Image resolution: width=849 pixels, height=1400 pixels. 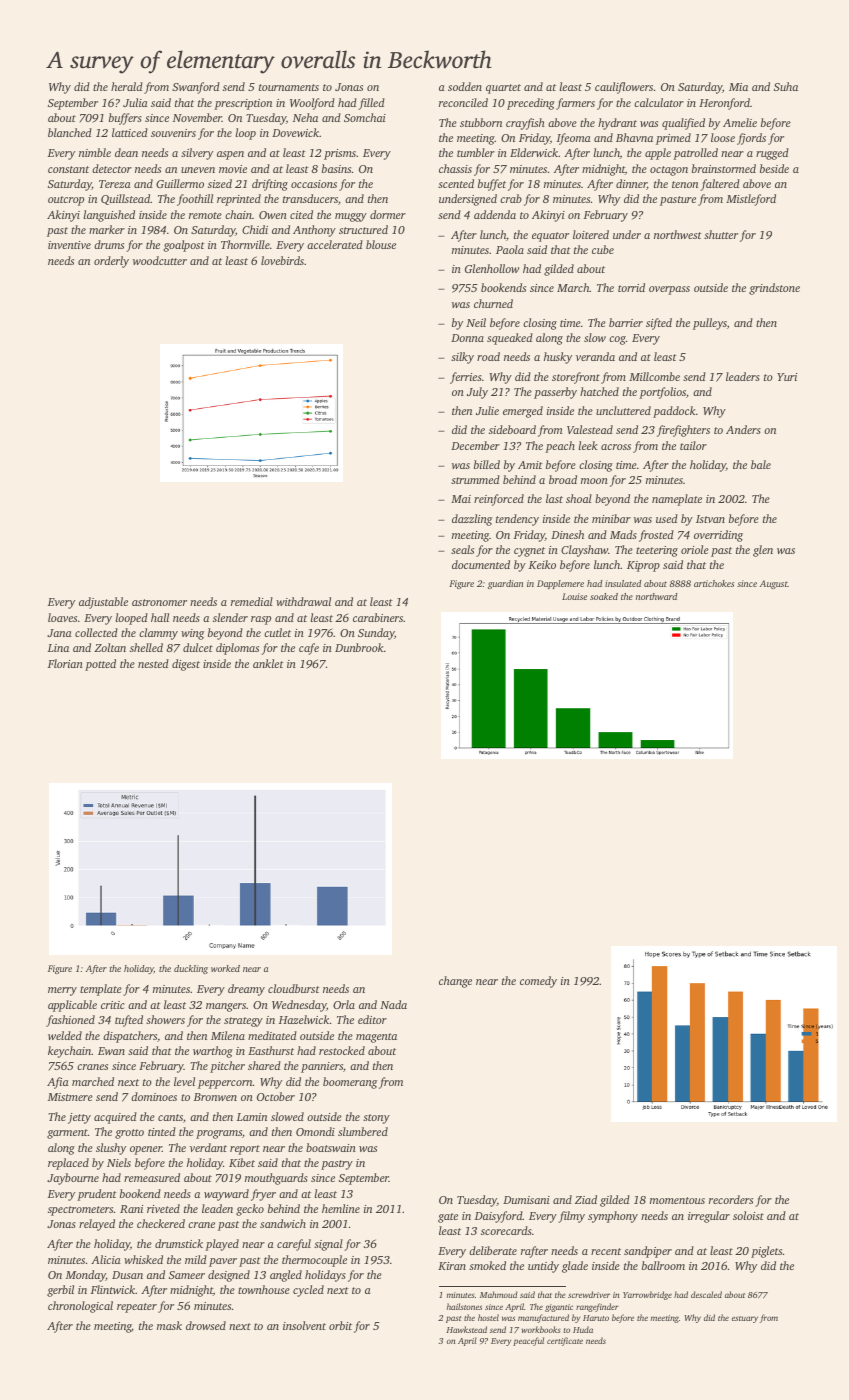 What do you see at coordinates (67, 1134) in the screenshot?
I see `garment` at bounding box center [67, 1134].
